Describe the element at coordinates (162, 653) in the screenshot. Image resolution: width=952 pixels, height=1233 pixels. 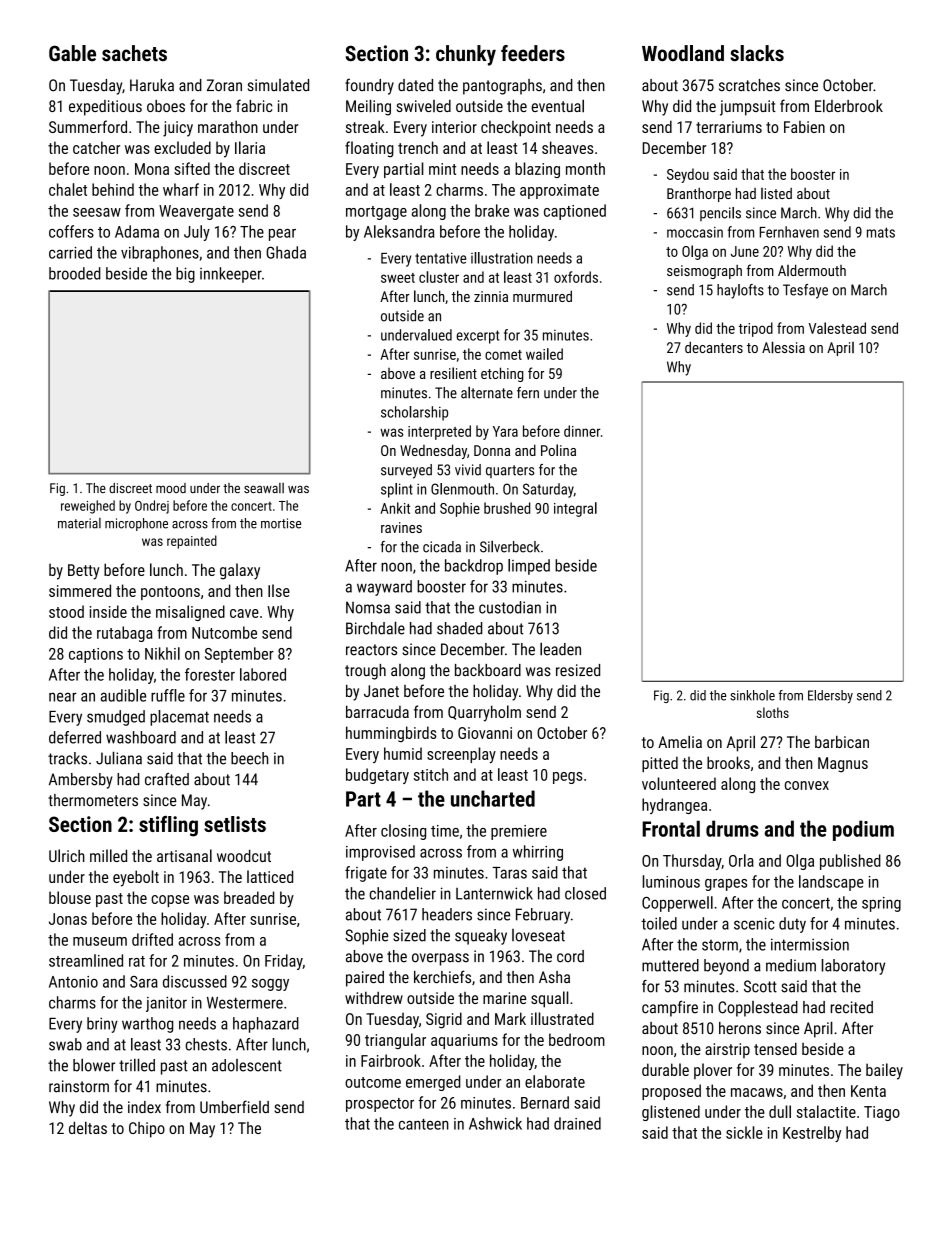
I see `Nikhil` at that location.
